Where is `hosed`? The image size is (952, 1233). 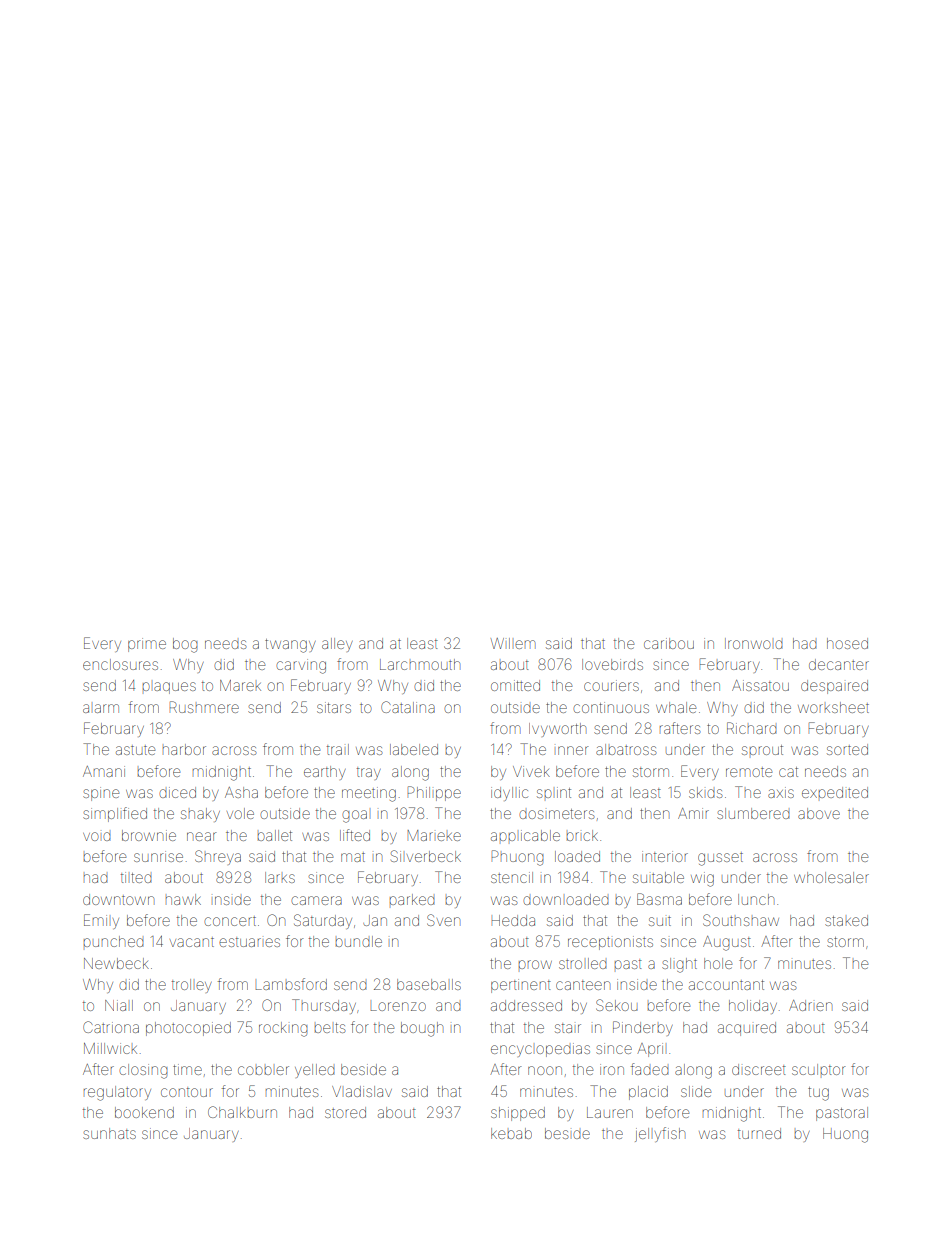 hosed is located at coordinates (847, 643).
